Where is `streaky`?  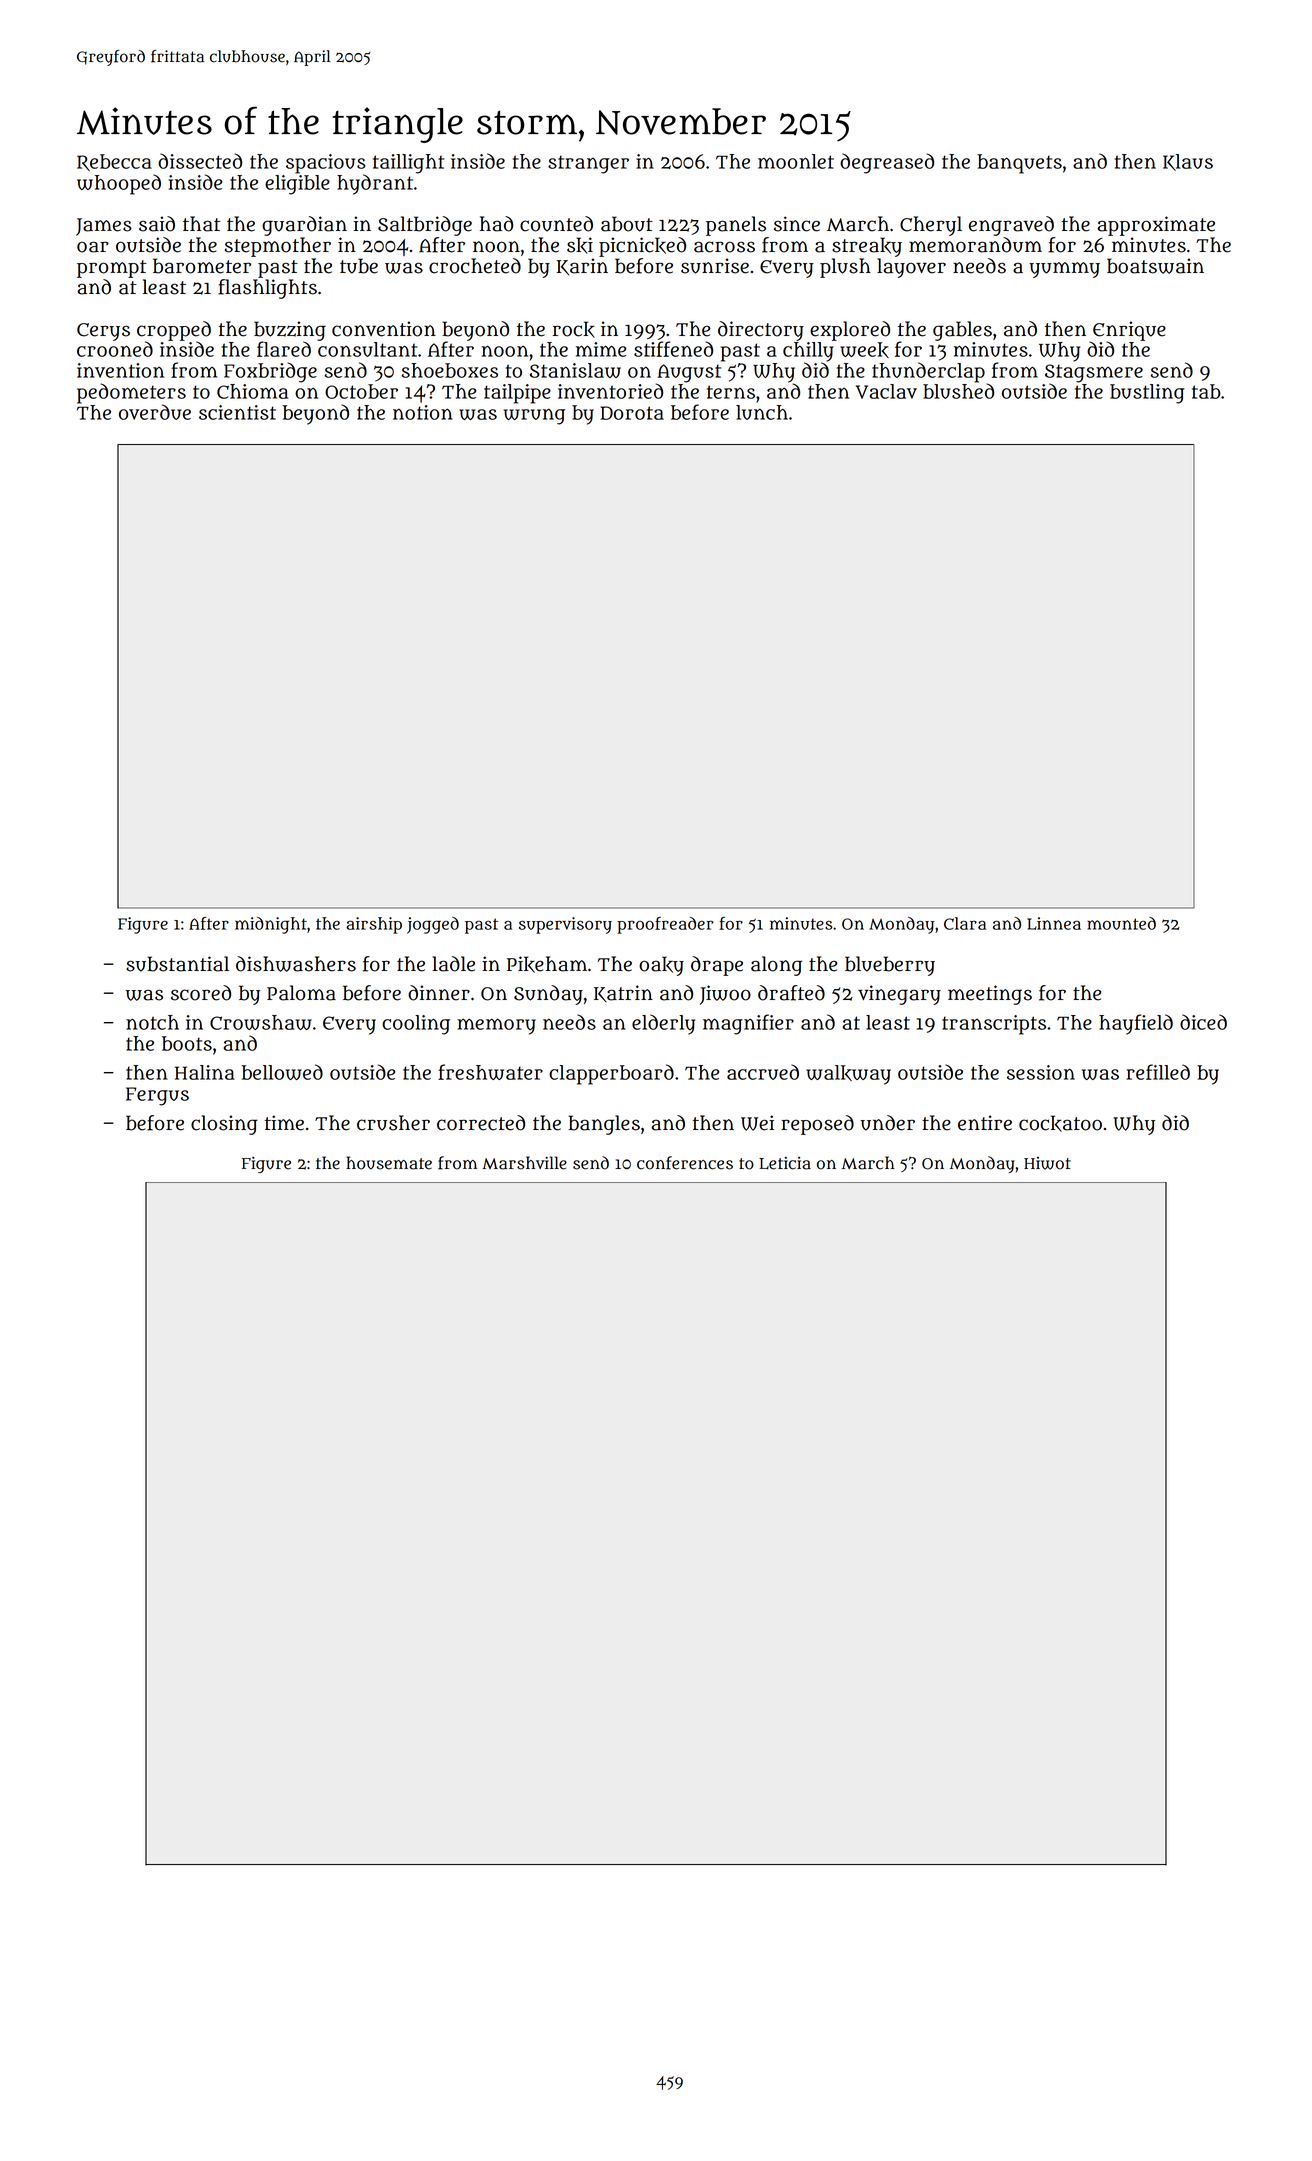 streaky is located at coordinates (867, 247).
